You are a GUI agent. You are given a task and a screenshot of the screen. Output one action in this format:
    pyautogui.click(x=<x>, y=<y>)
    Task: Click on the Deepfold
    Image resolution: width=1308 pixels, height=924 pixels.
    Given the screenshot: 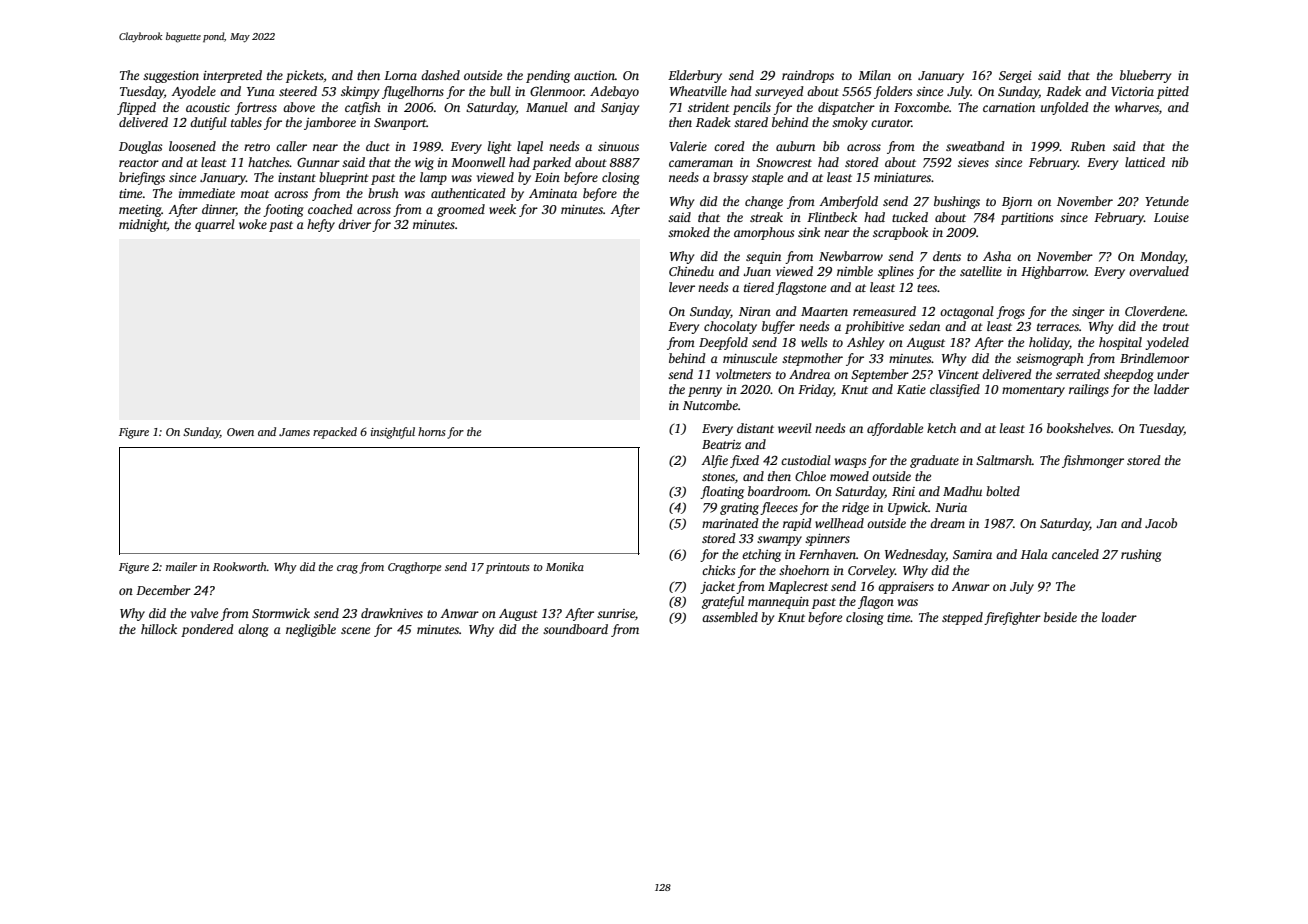 What is the action you would take?
    pyautogui.click(x=723, y=343)
